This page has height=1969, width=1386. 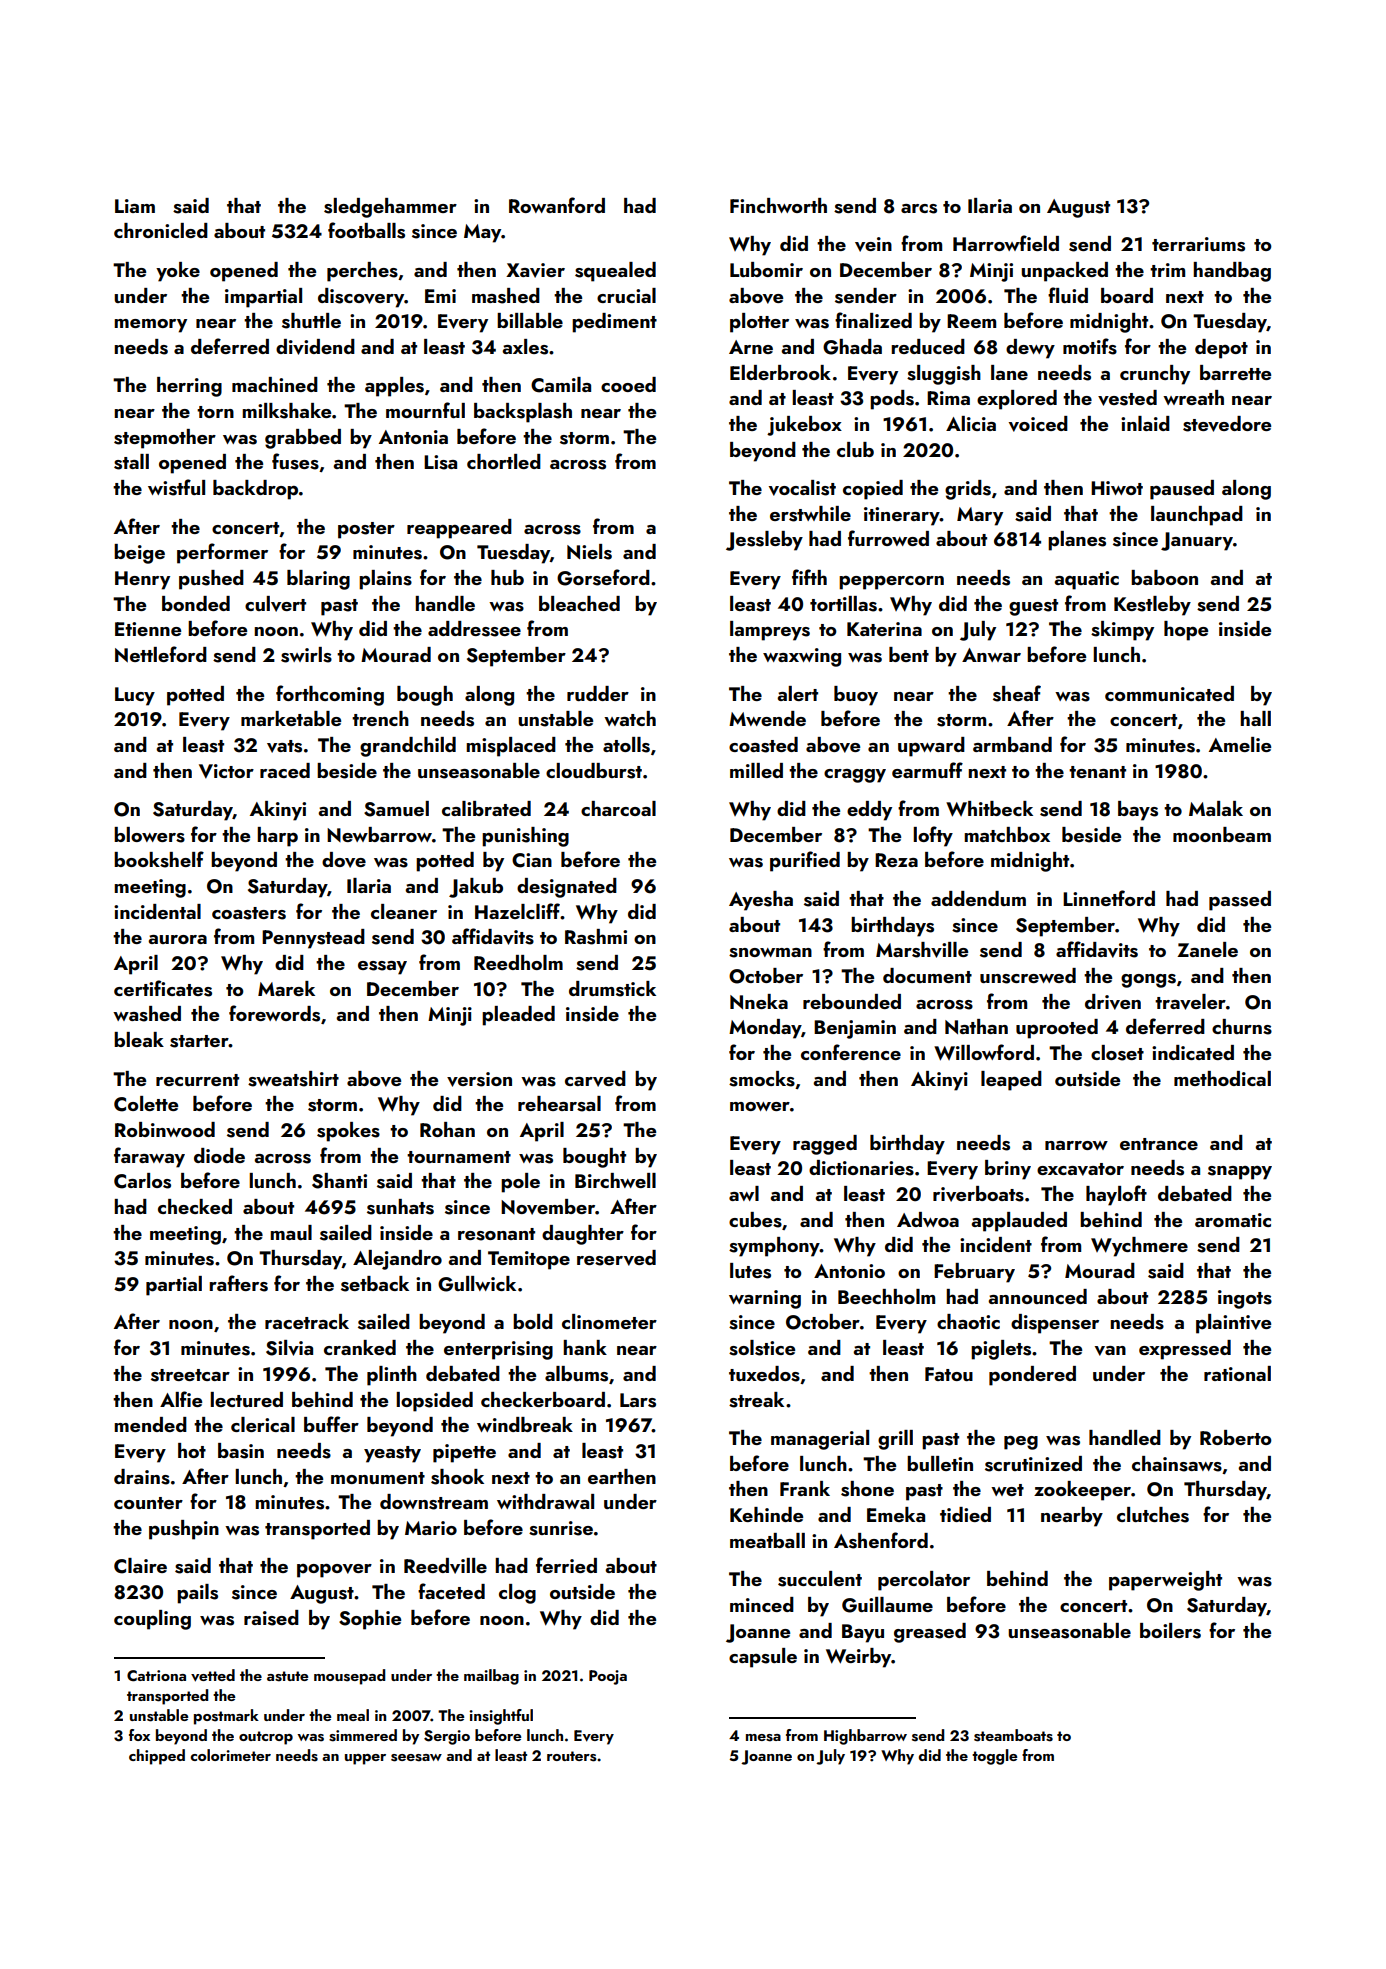 What do you see at coordinates (1028, 976) in the page?
I see `unscrewed` at bounding box center [1028, 976].
